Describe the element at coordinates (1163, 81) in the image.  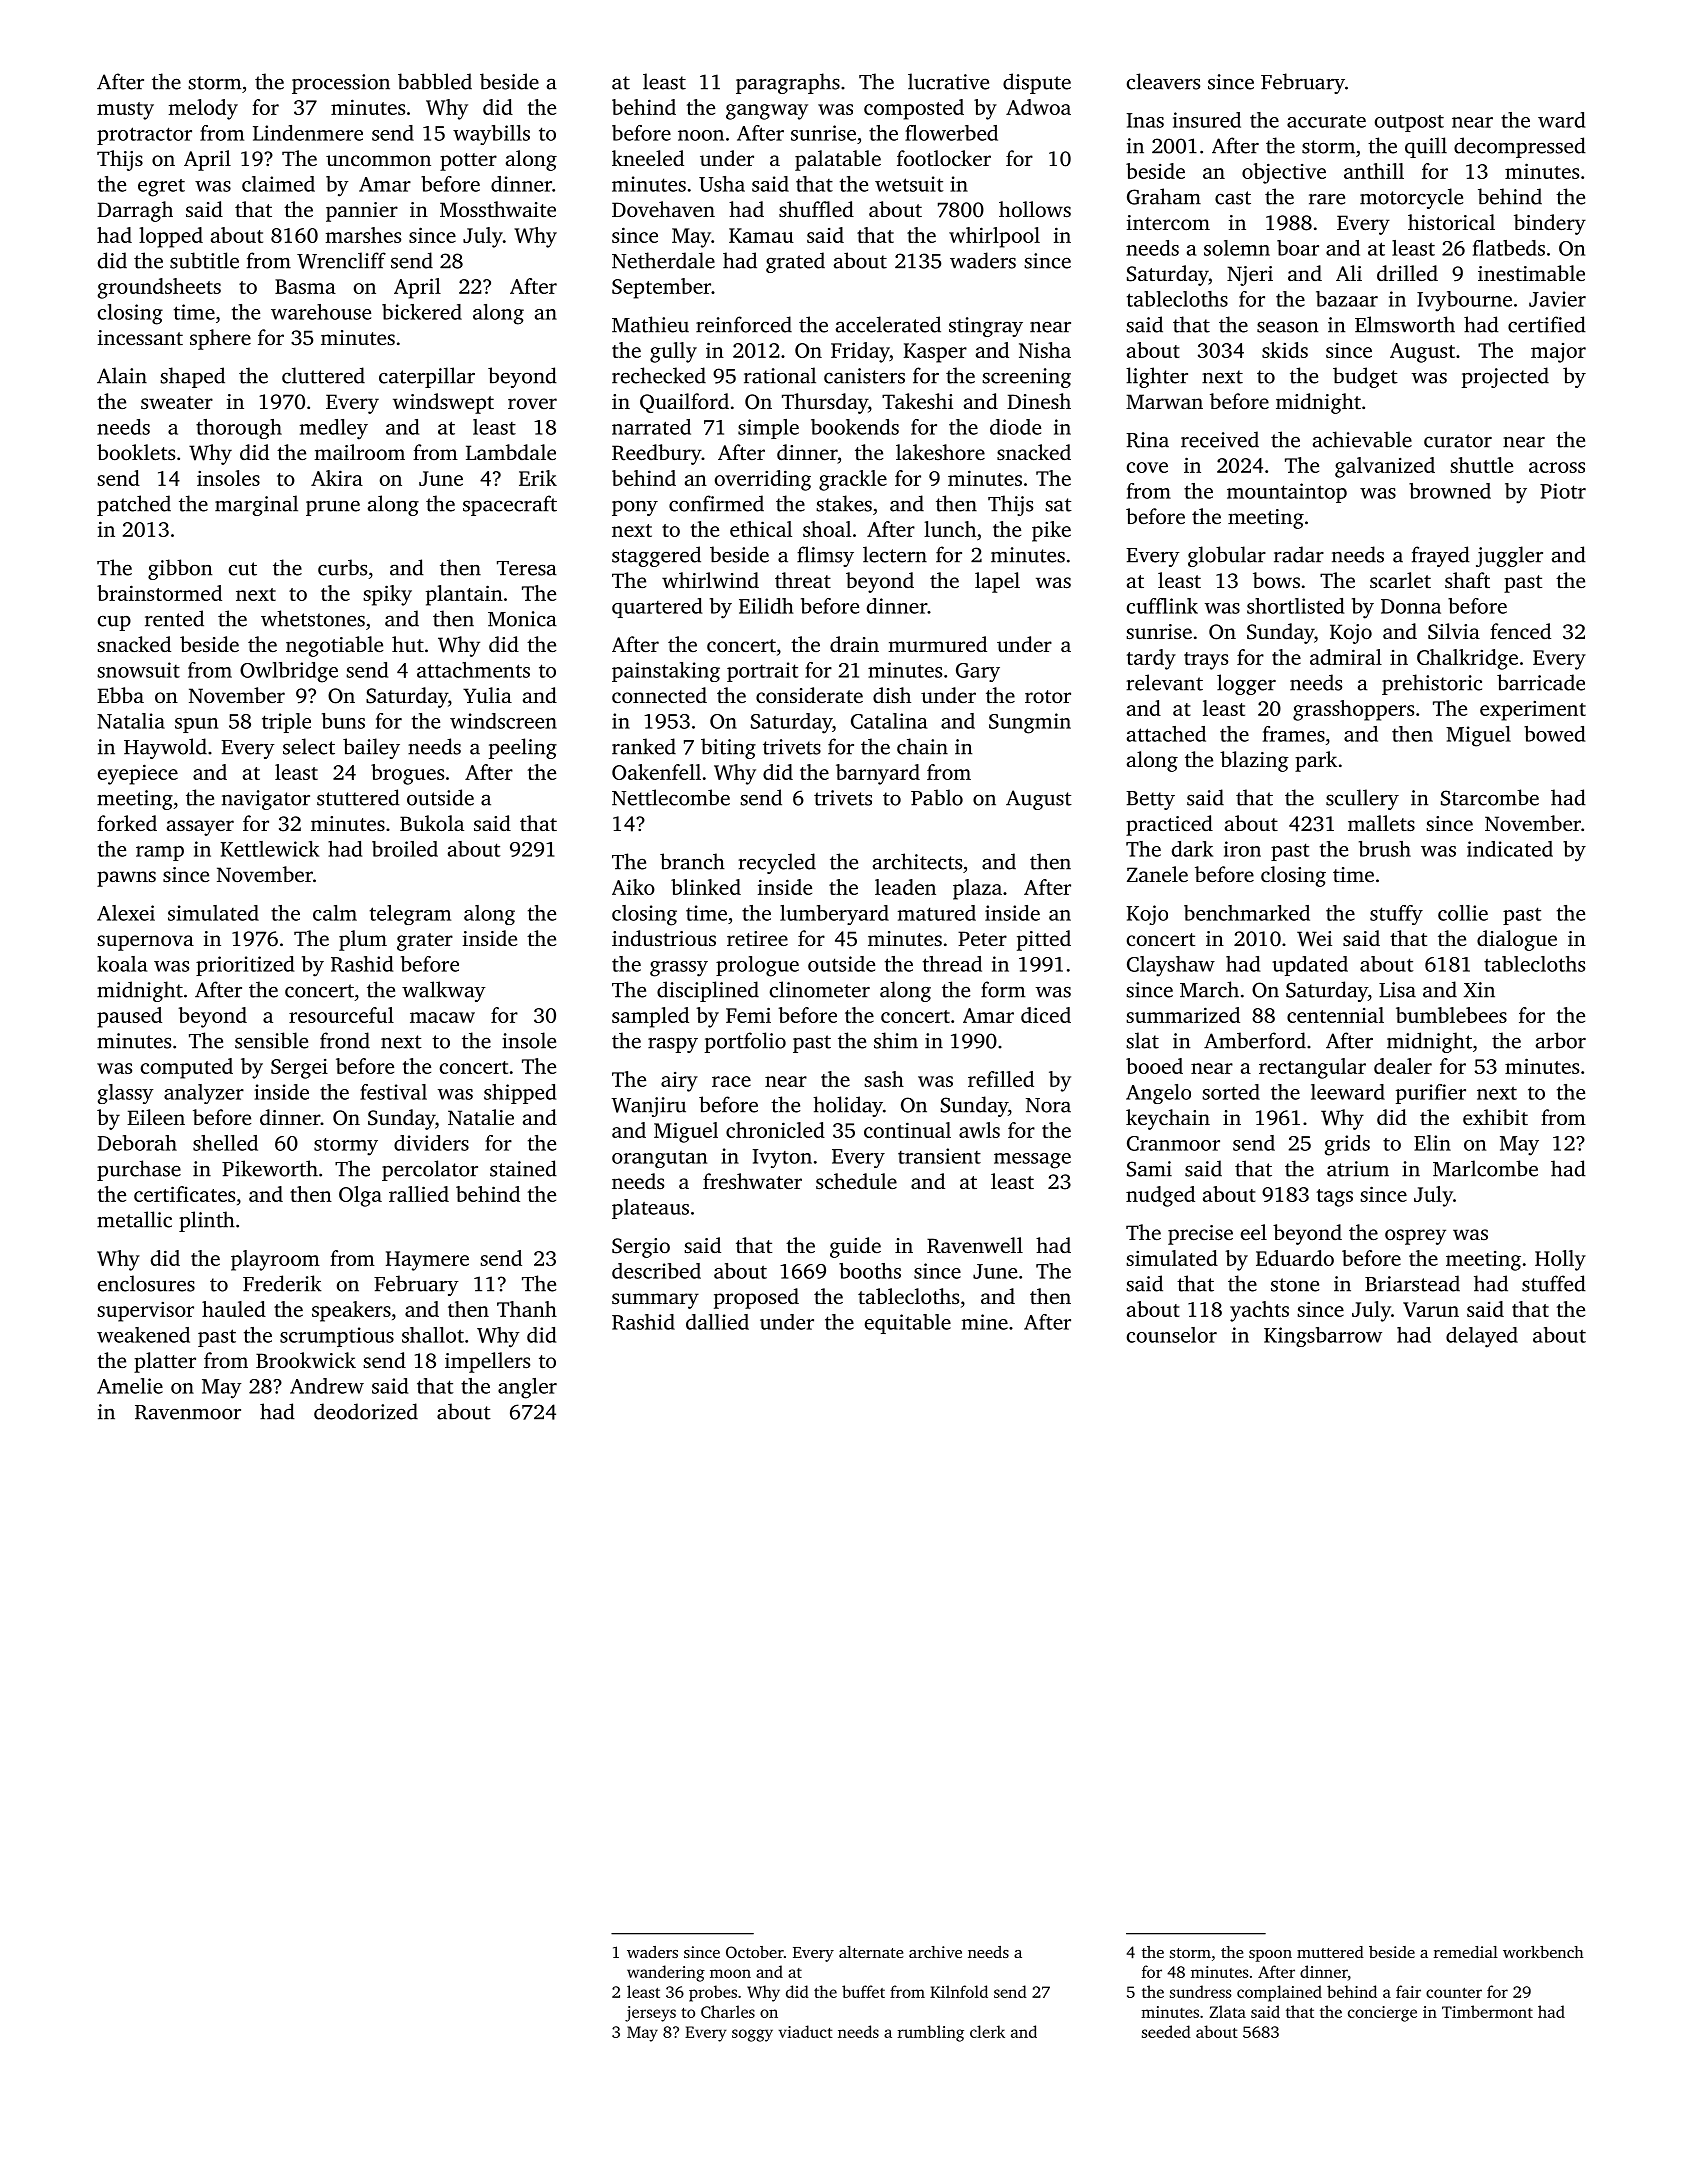
I see `cleavers` at that location.
